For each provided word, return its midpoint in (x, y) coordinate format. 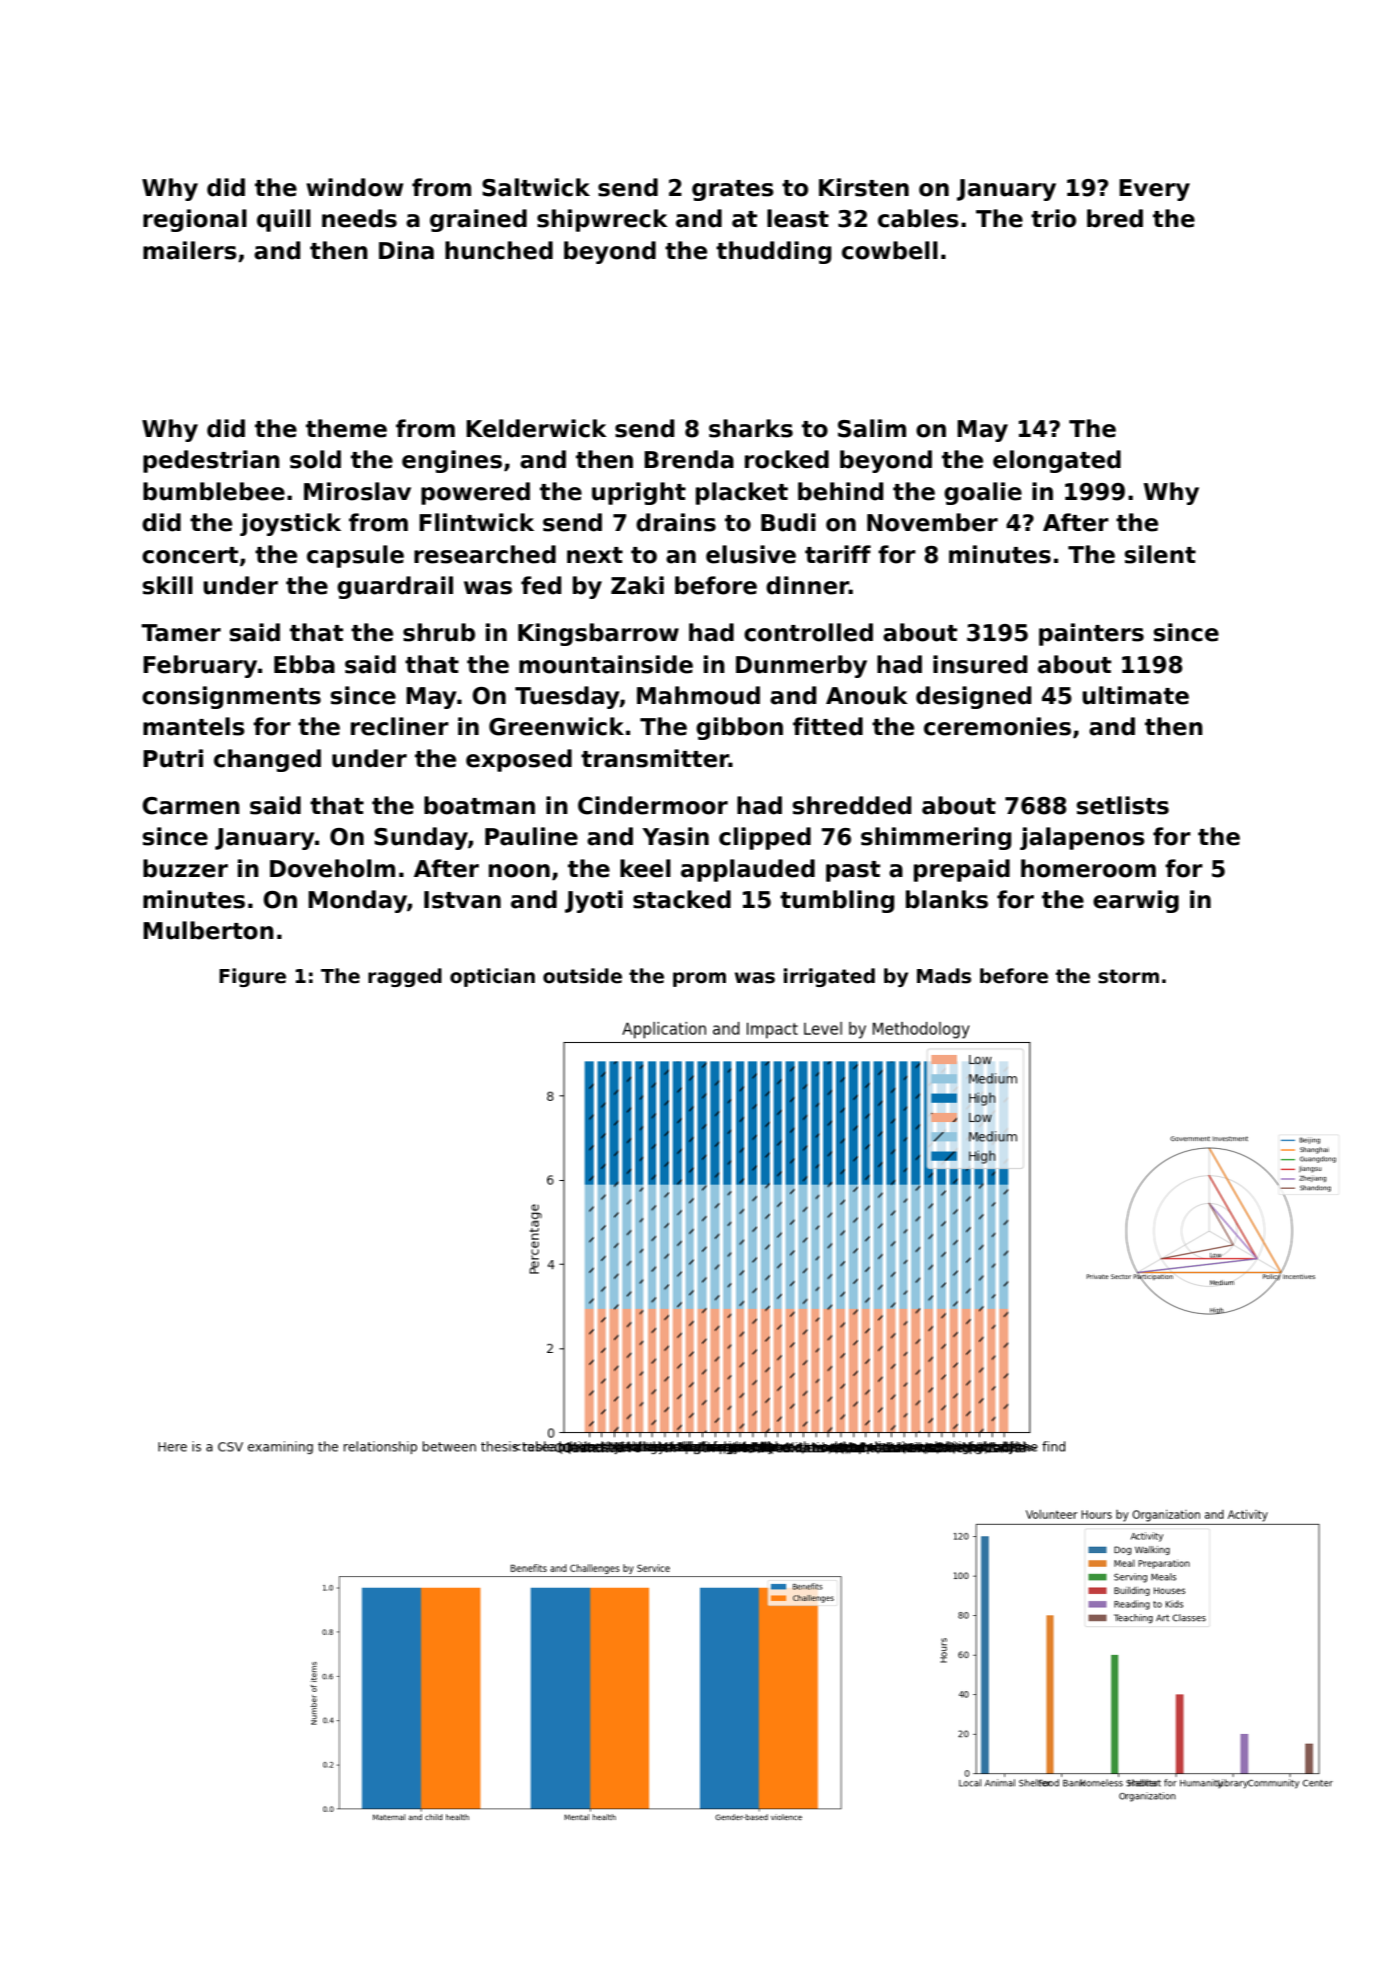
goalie (983, 493)
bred (1115, 218)
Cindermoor (653, 805)
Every (1154, 190)
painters (1091, 634)
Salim (872, 428)
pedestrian (211, 461)
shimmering (936, 838)
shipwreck (602, 220)
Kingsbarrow (598, 634)
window (354, 187)
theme (346, 428)
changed (267, 760)
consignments (231, 697)
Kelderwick (536, 428)
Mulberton (208, 930)
